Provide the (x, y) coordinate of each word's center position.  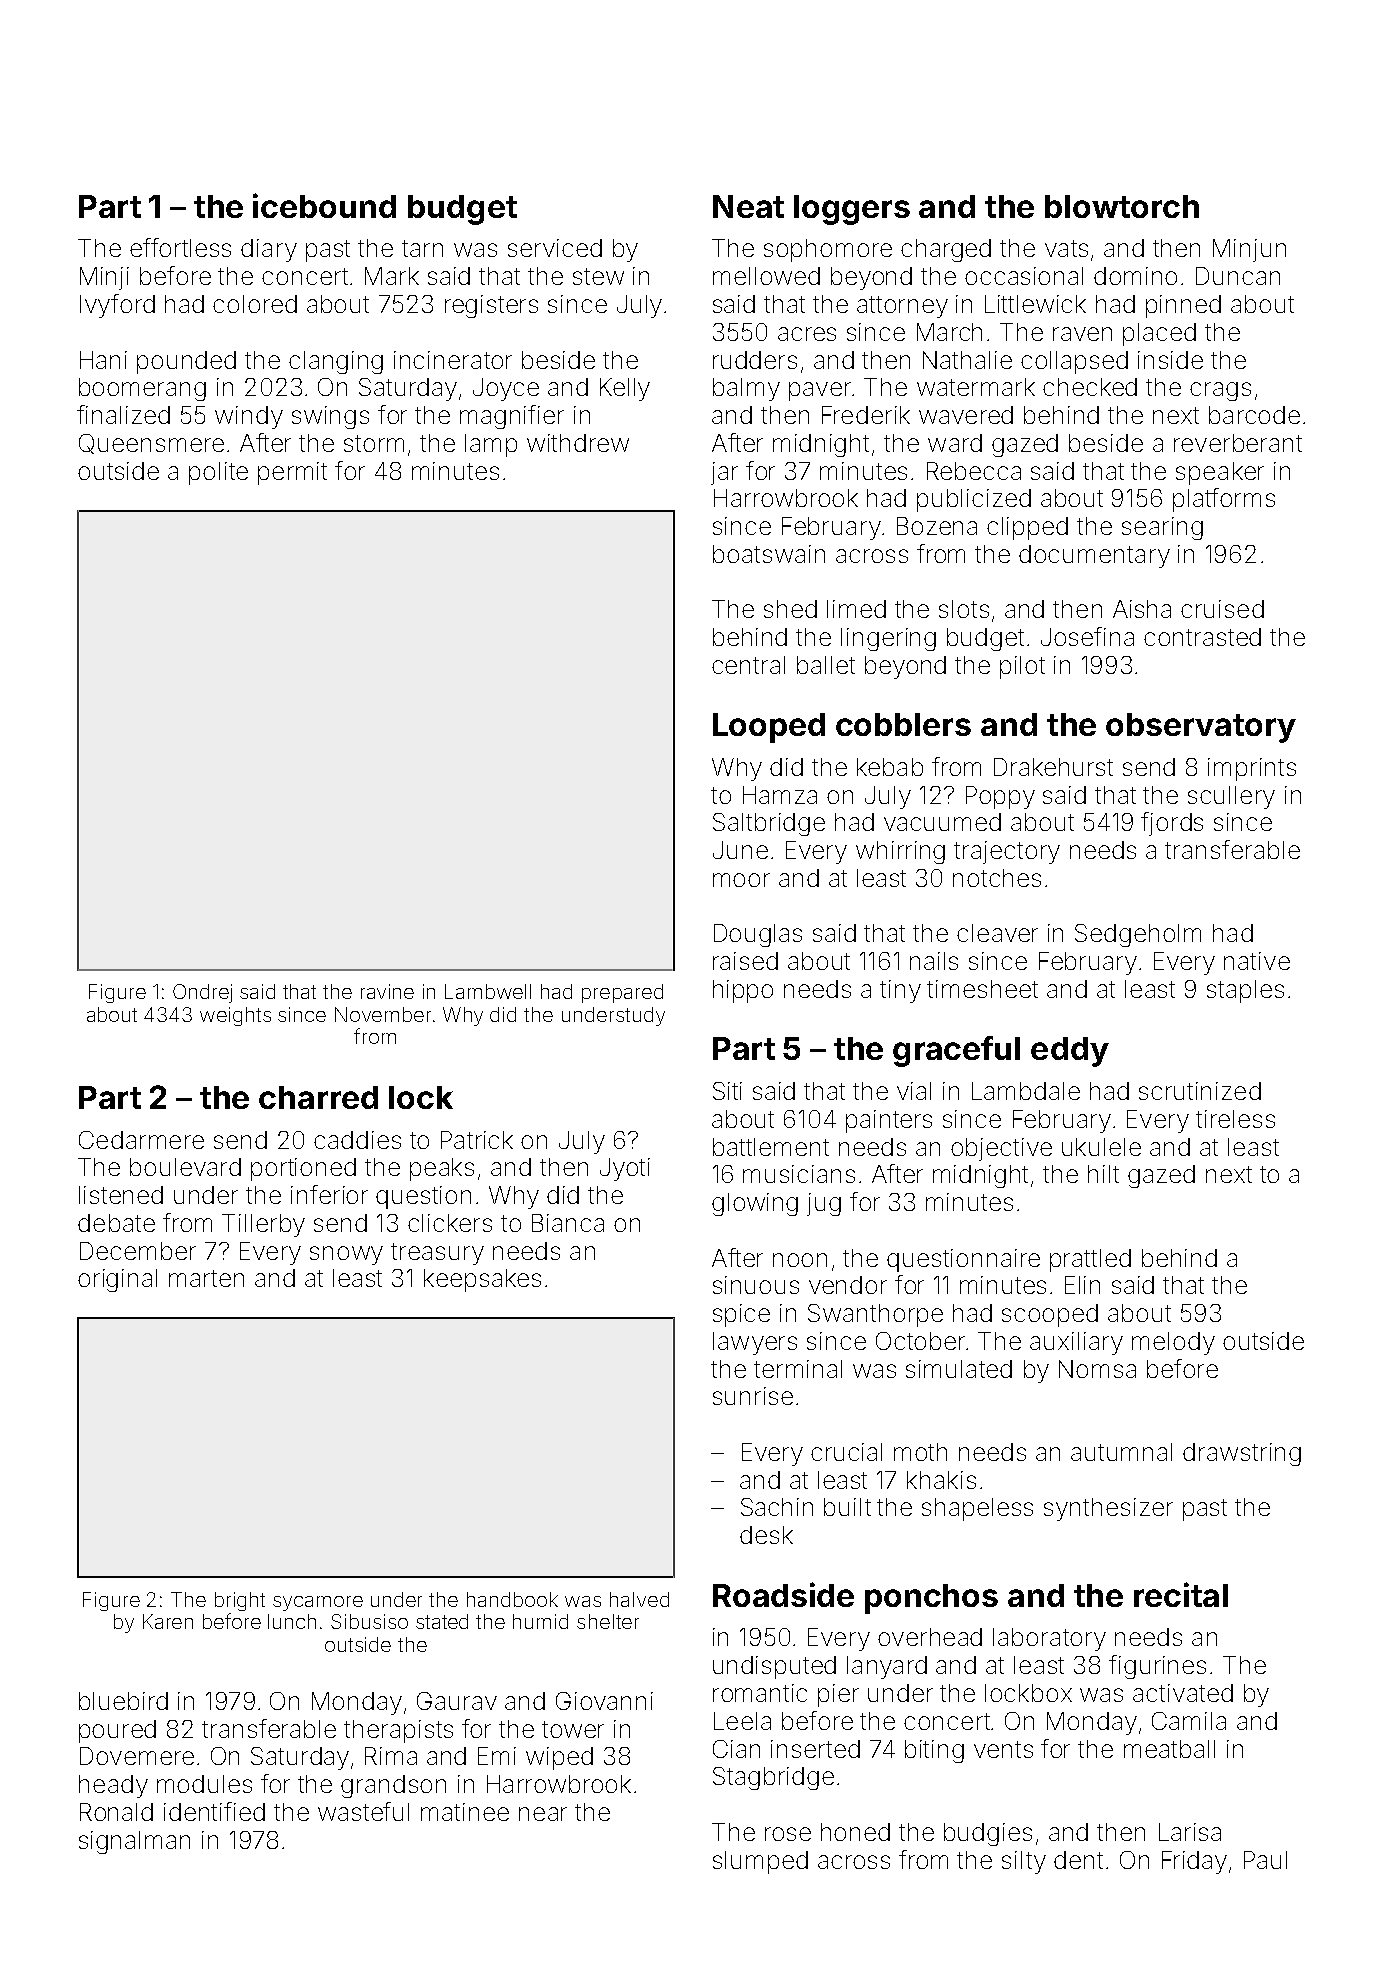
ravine (387, 991)
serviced (555, 248)
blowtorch (1122, 206)
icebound (324, 205)
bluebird (123, 1701)
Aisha (1142, 609)
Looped (769, 728)
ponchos (931, 1599)
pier (838, 1695)
